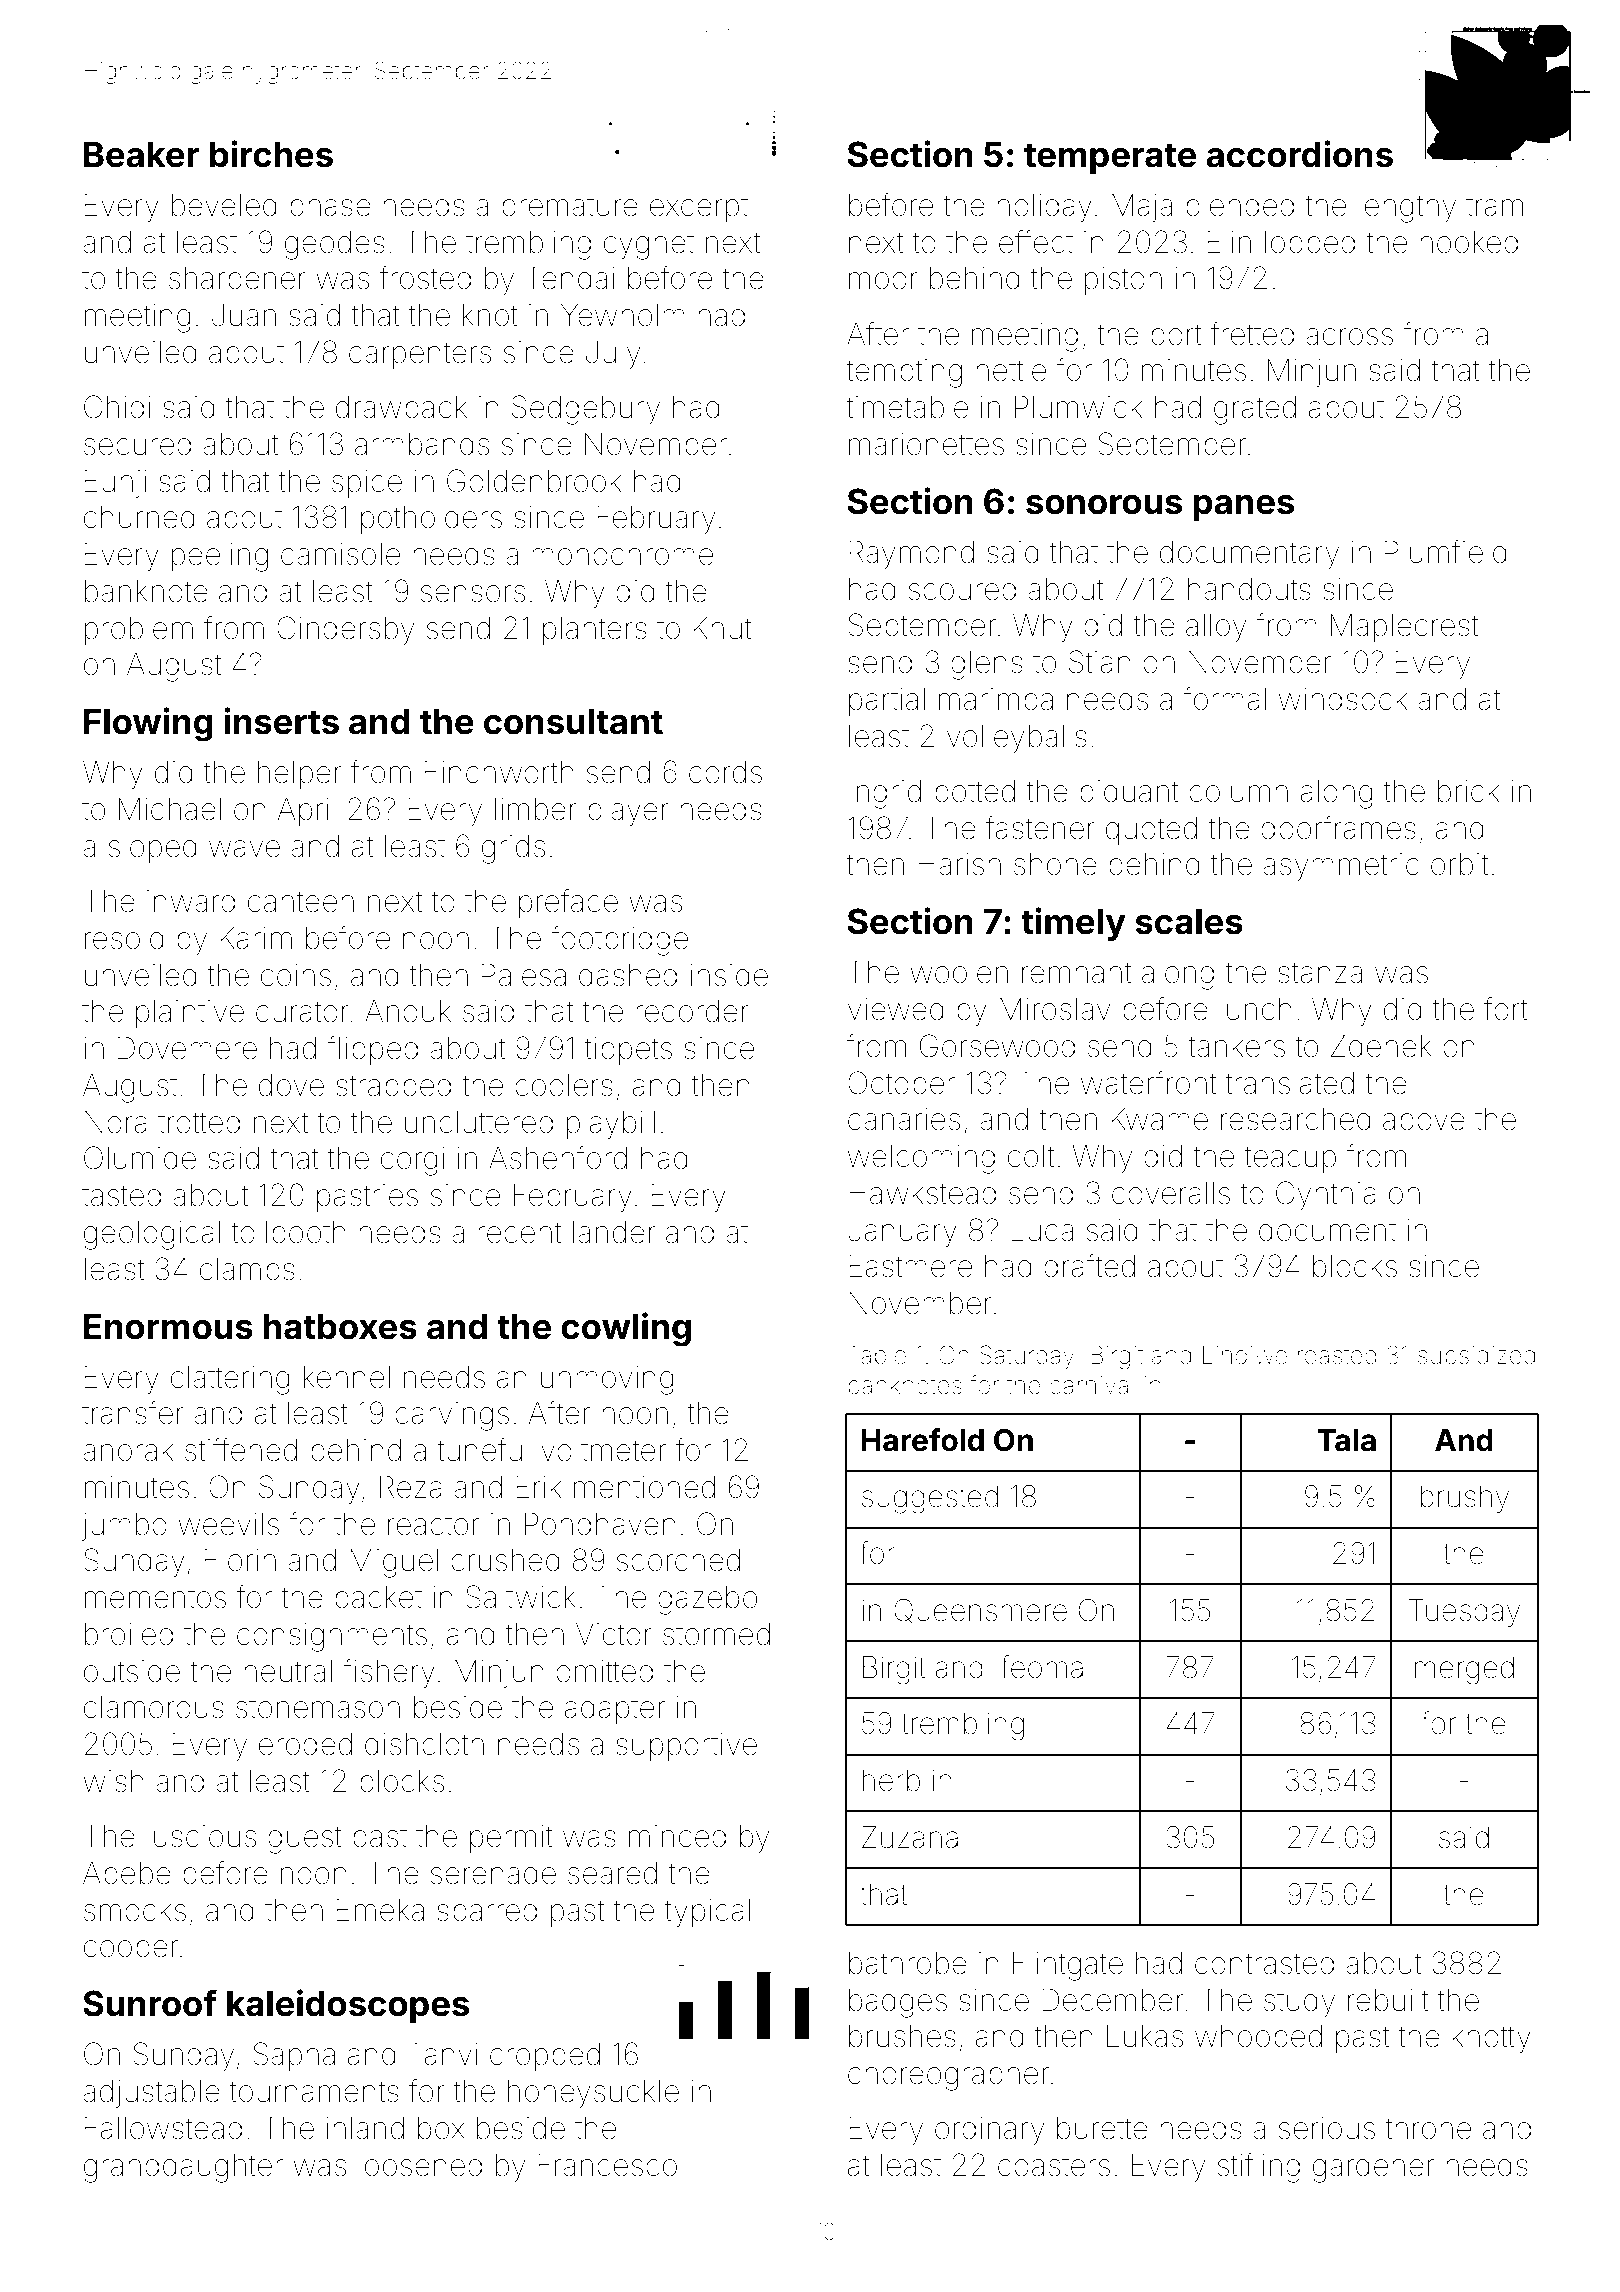  Describe the element at coordinates (607, 2165) in the screenshot. I see `Francesco` at that location.
